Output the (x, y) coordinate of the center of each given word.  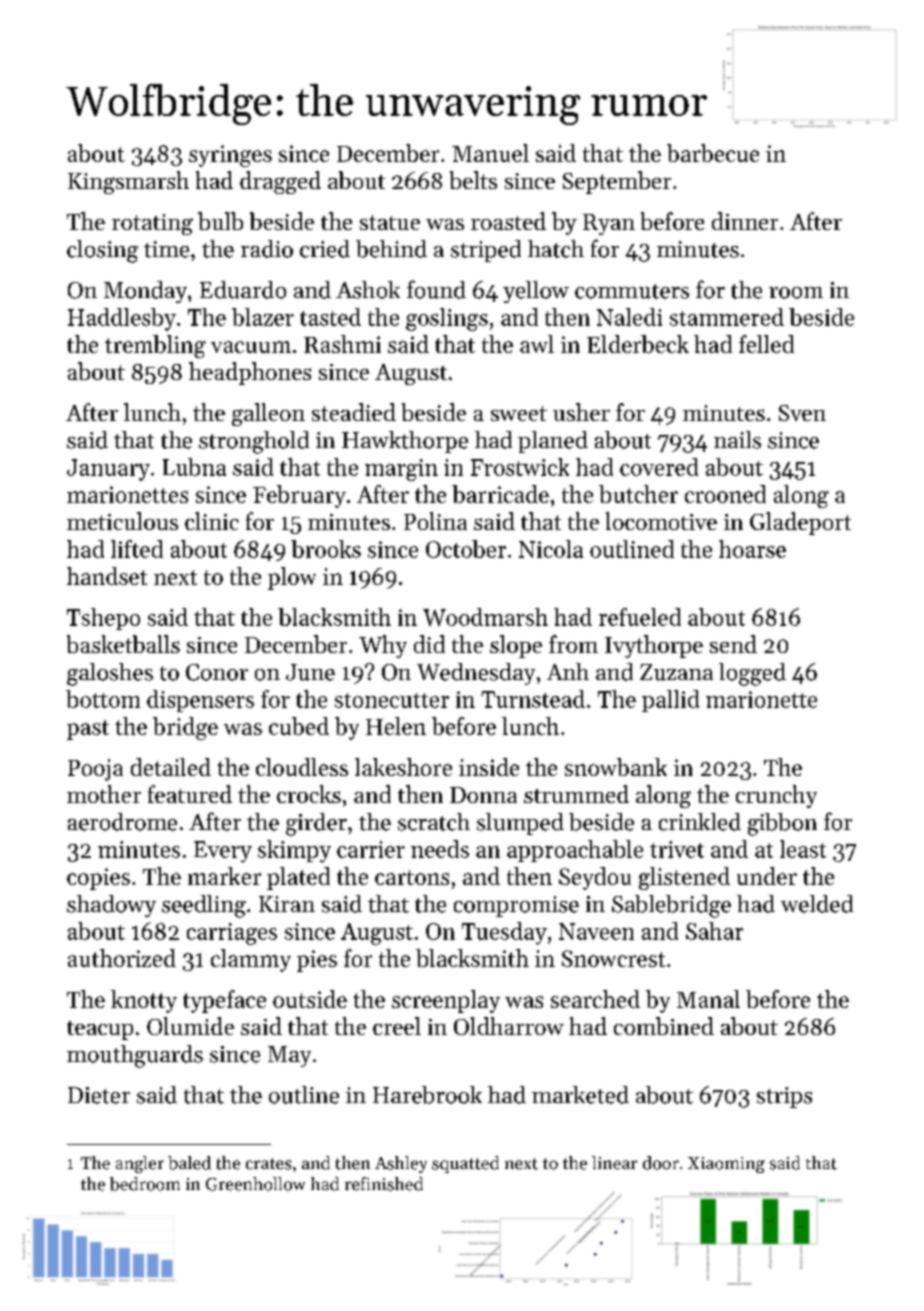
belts (473, 180)
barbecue (713, 153)
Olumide (190, 1026)
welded (817, 904)
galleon (268, 414)
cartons (412, 877)
